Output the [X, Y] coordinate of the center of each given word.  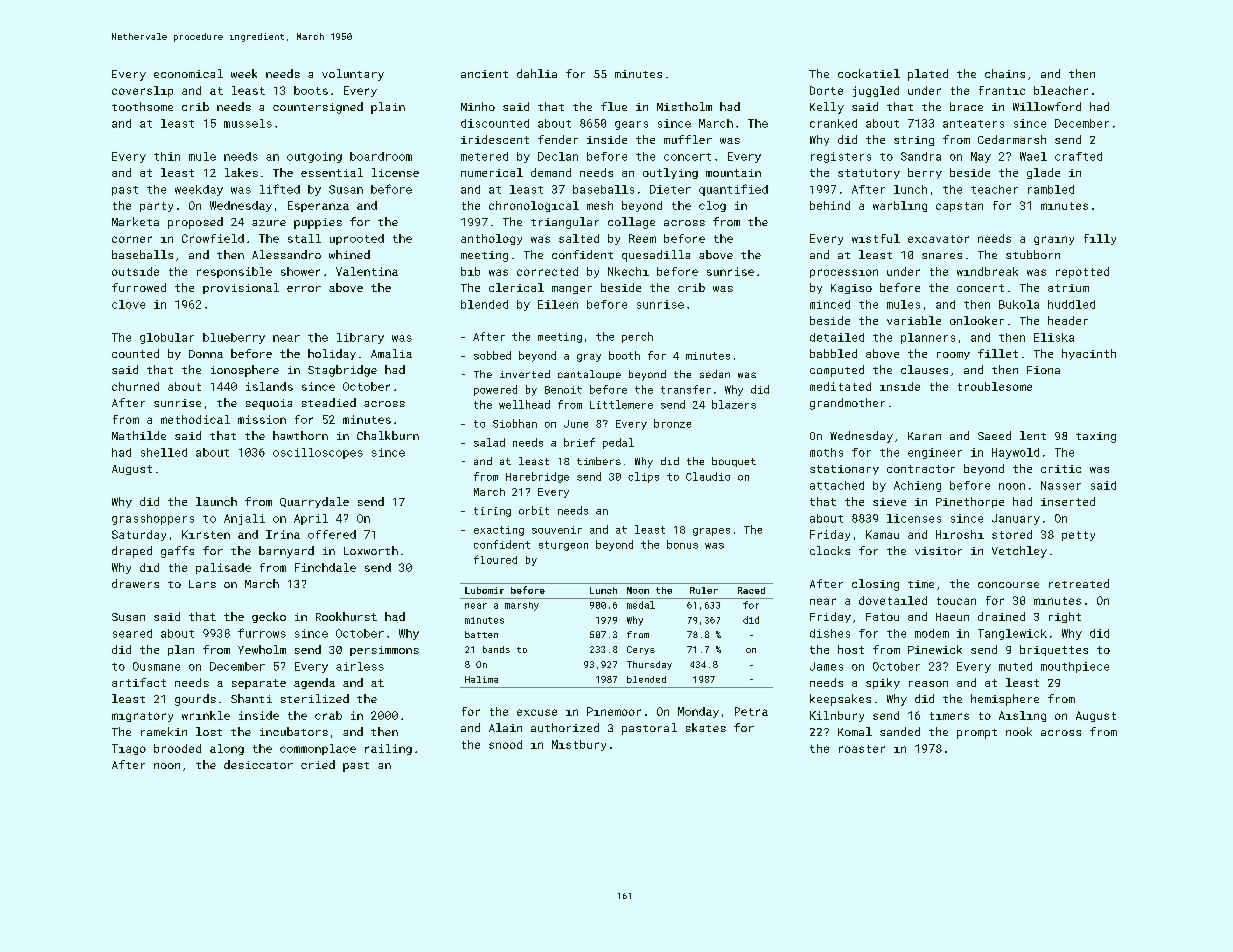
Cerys [641, 650]
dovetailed [893, 600]
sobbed [492, 355]
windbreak [987, 271]
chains [1005, 73]
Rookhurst [346, 616]
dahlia [537, 73]
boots [311, 90]
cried [318, 764]
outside [135, 271]
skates [706, 727]
